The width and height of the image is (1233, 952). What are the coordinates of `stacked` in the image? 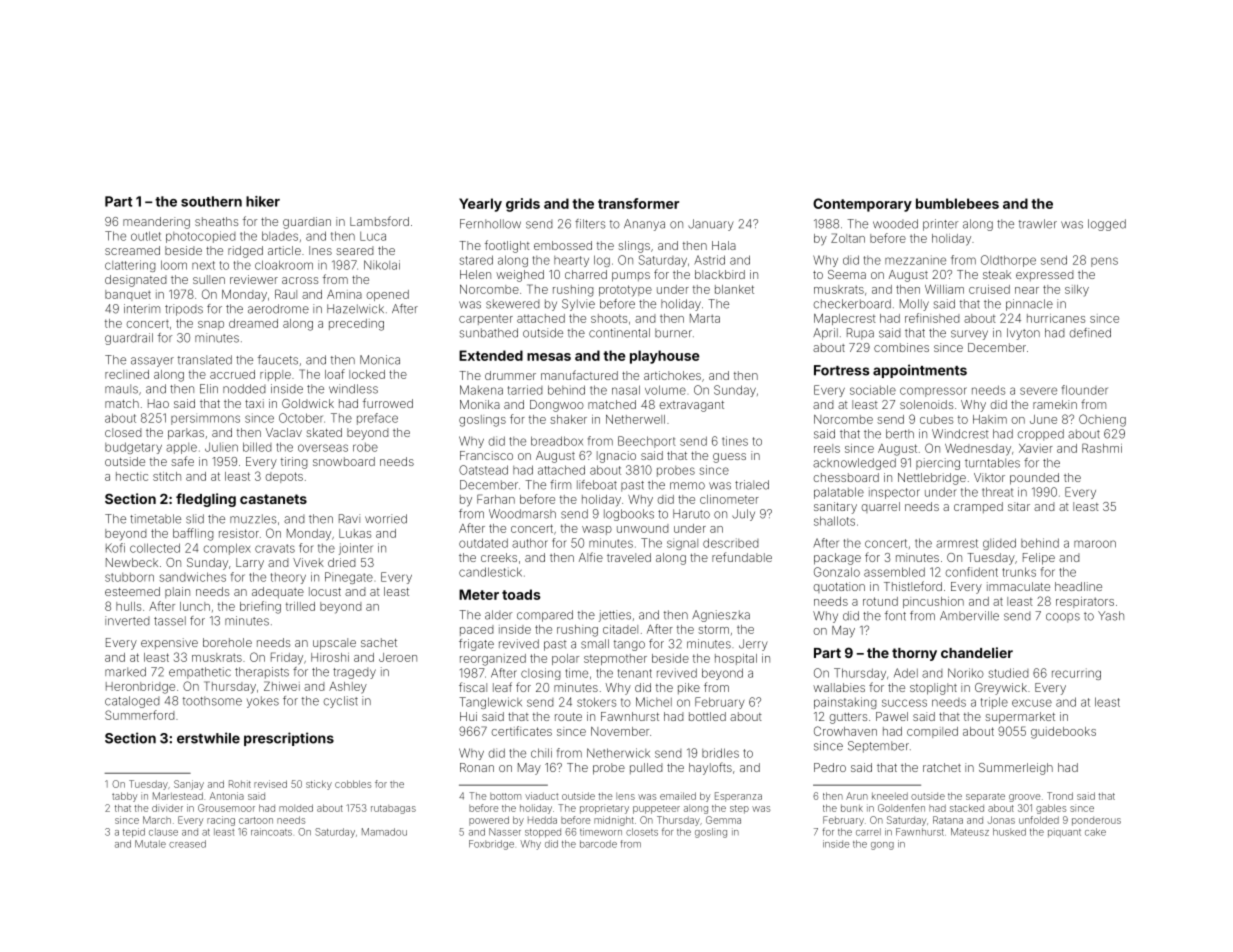 It's located at (967, 808).
